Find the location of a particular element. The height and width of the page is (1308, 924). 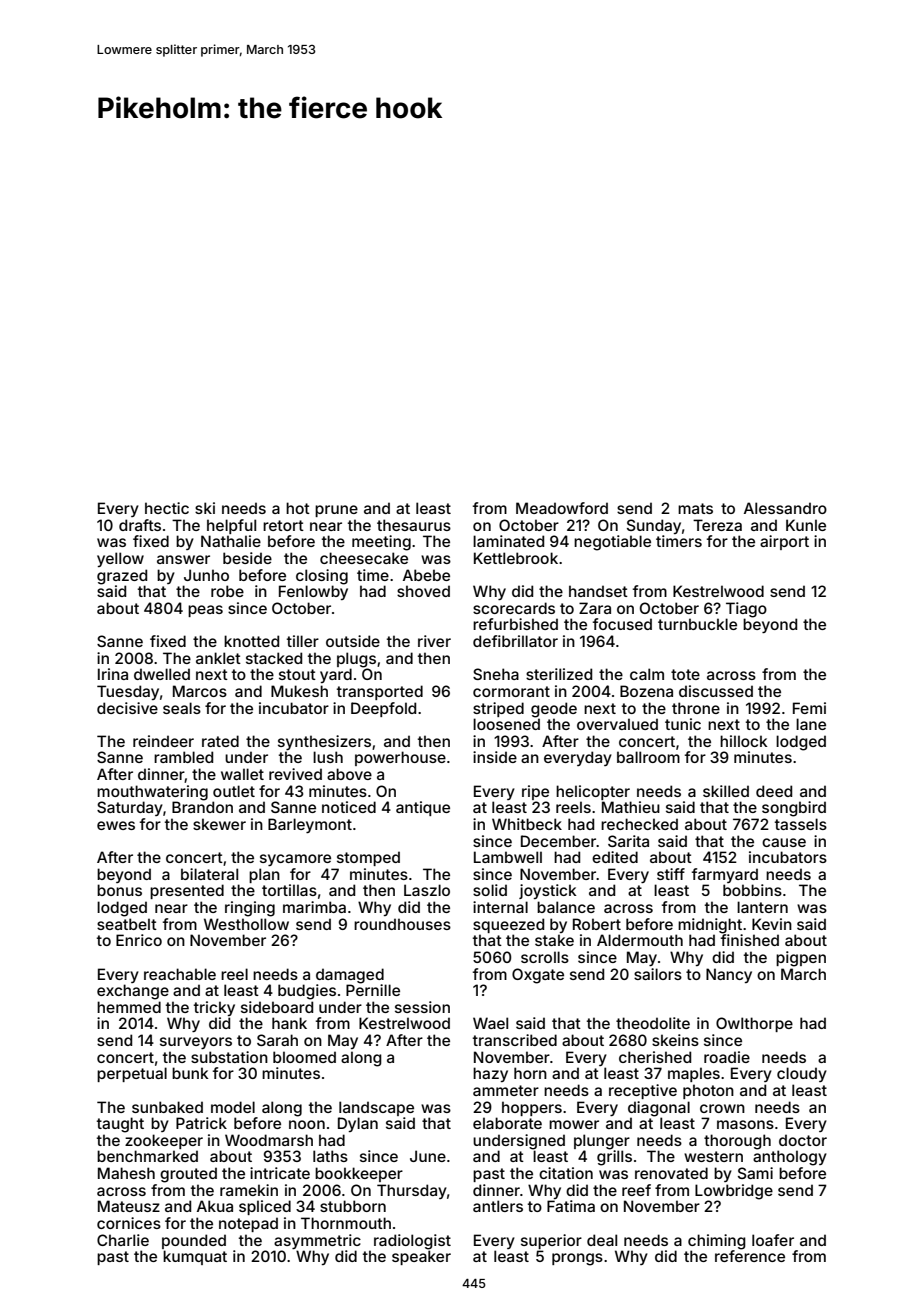

kumquat is located at coordinates (195, 1257).
